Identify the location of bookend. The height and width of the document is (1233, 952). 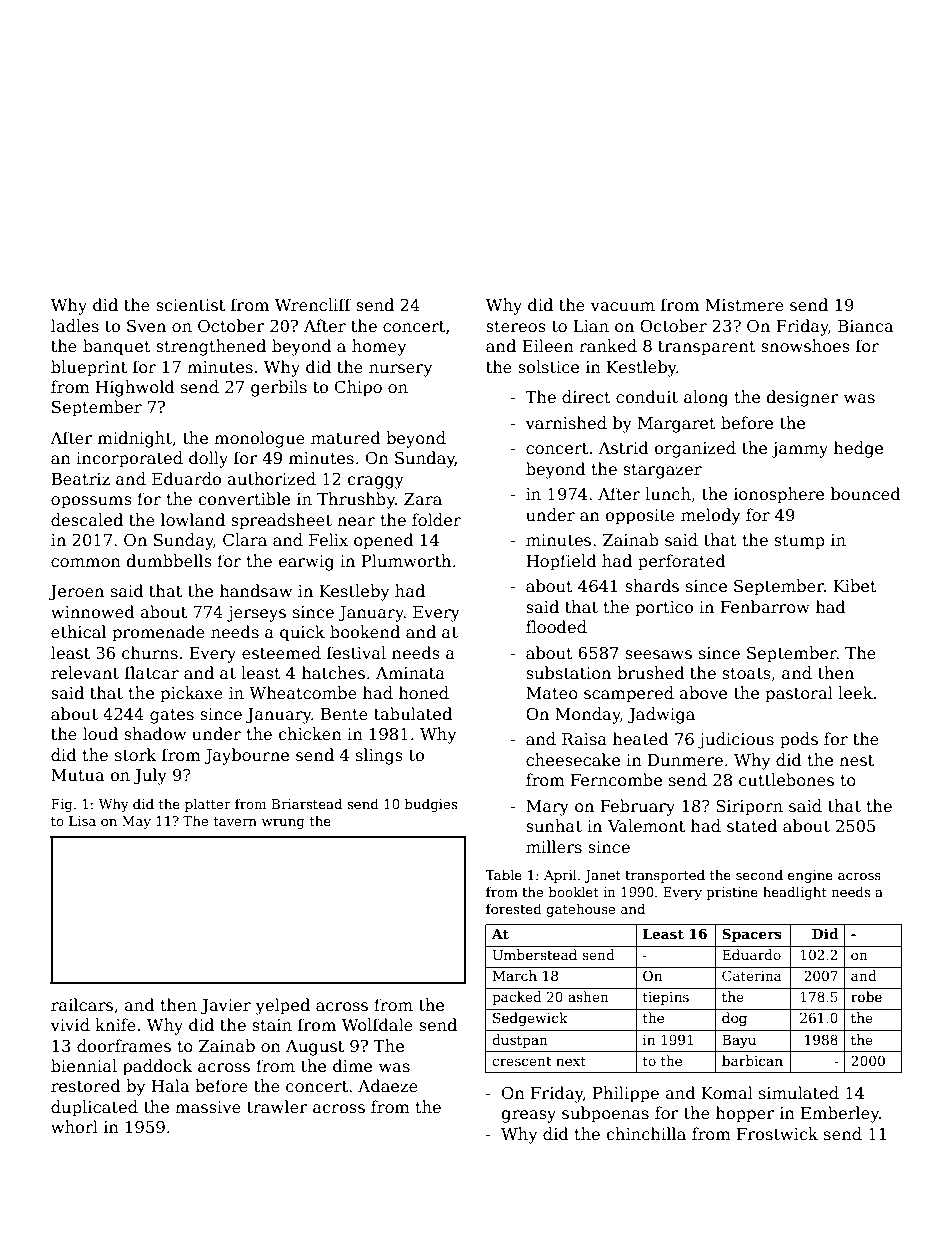
(365, 632).
